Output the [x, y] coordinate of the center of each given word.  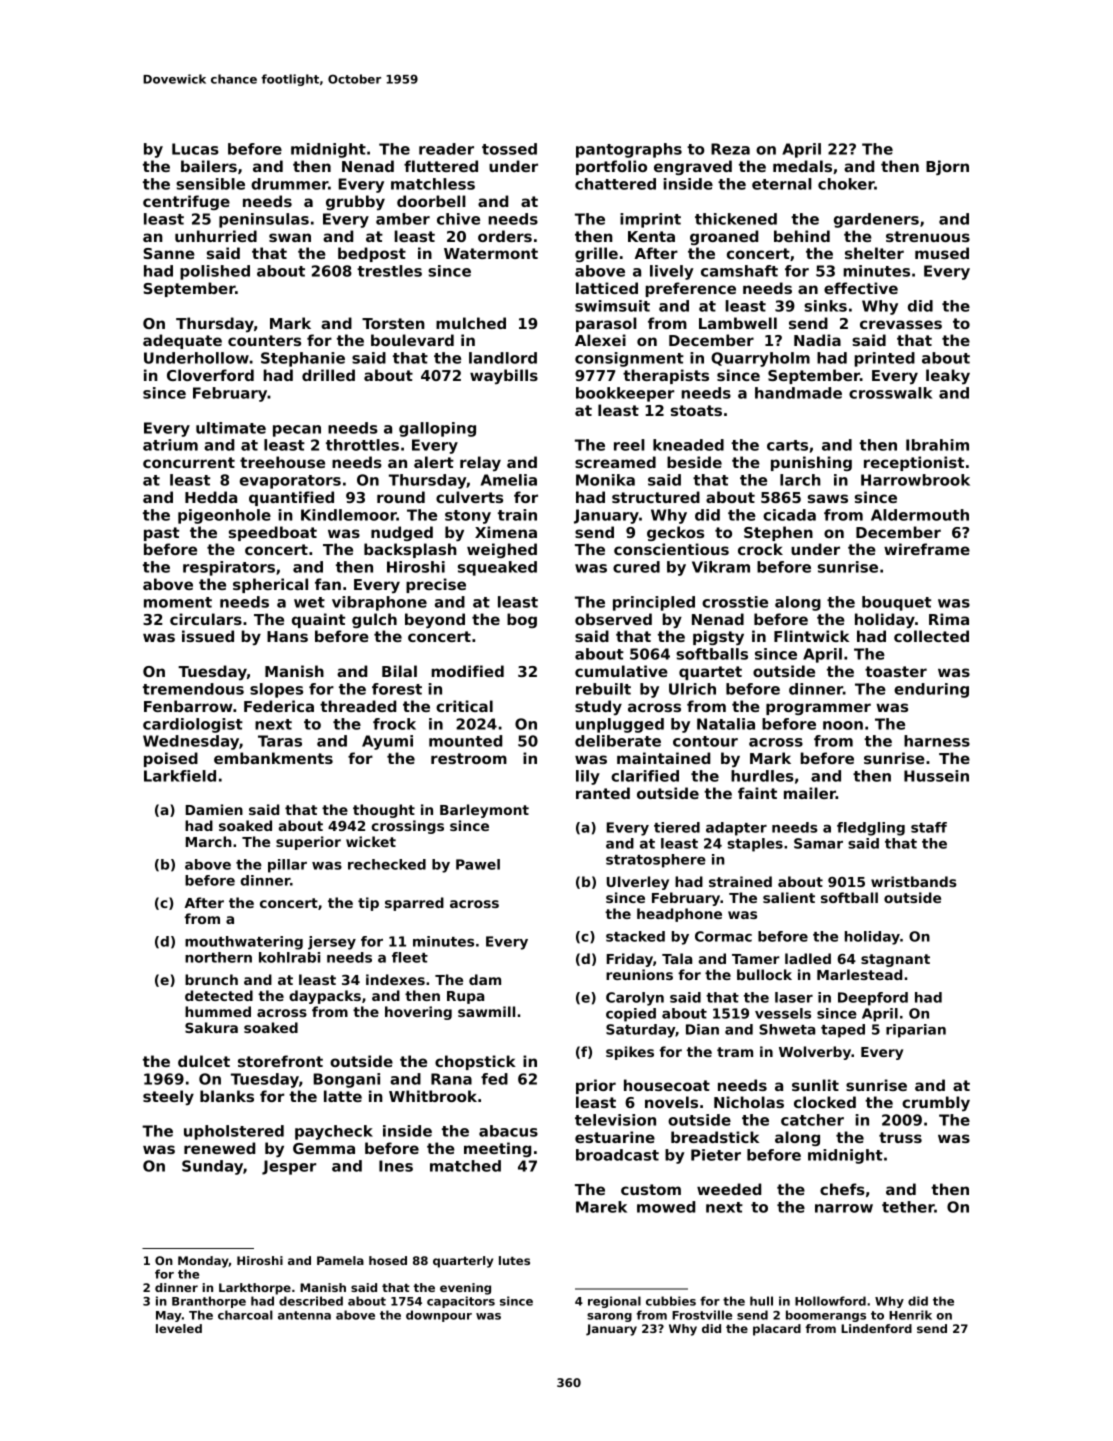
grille [596, 254]
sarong [609, 1317]
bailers [209, 166]
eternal [782, 184]
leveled [179, 1328]
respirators [229, 568]
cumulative [621, 671]
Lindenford [876, 1328]
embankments [273, 758]
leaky [948, 376]
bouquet [896, 603]
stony [468, 517]
